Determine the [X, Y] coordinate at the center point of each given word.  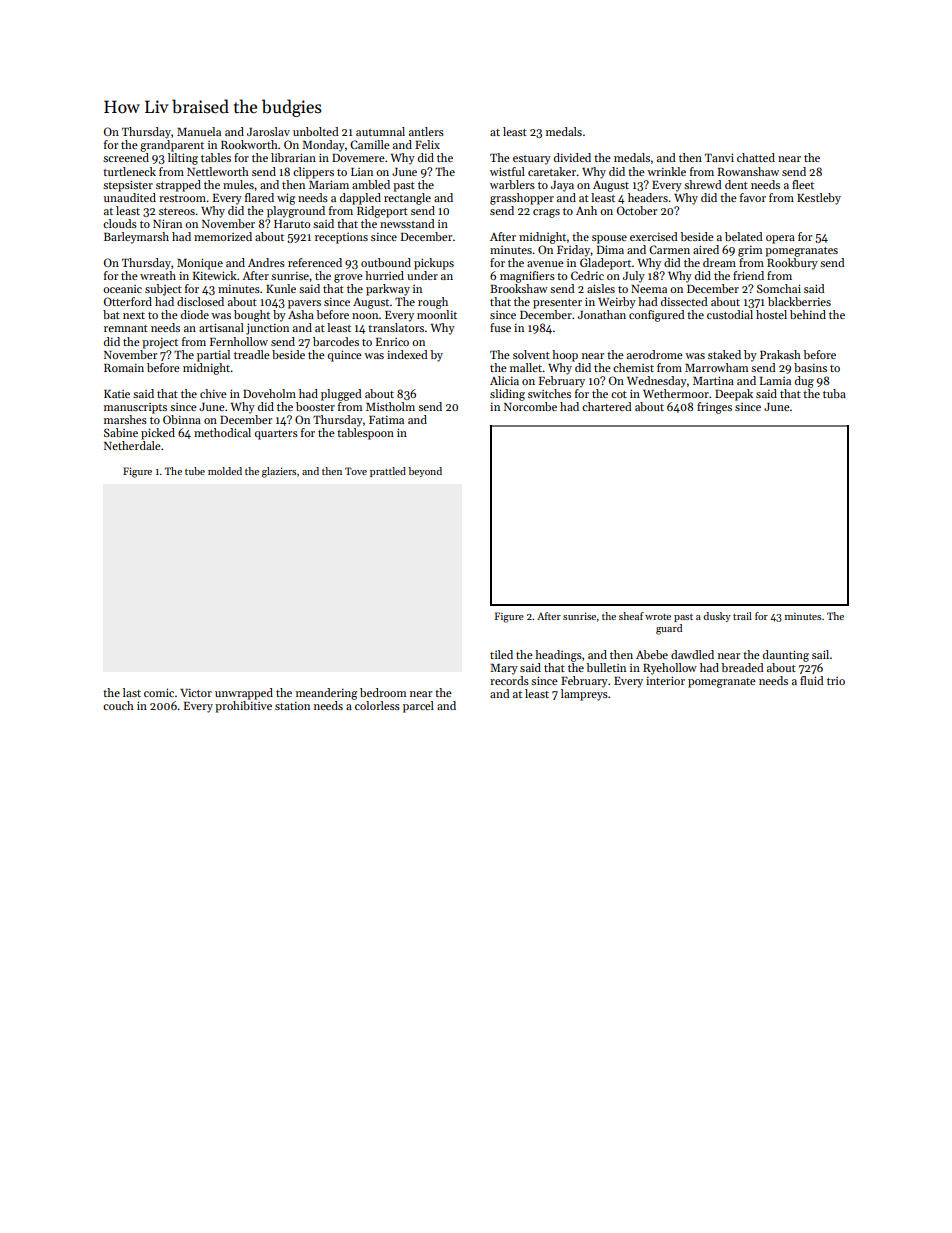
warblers [512, 184]
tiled [501, 654]
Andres [266, 262]
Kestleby [819, 199]
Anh [586, 210]
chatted [756, 157]
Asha [301, 314]
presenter [557, 304]
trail [742, 616]
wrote [658, 617]
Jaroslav [268, 131]
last [132, 692]
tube [195, 471]
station [292, 706]
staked [724, 354]
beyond [425, 472]
